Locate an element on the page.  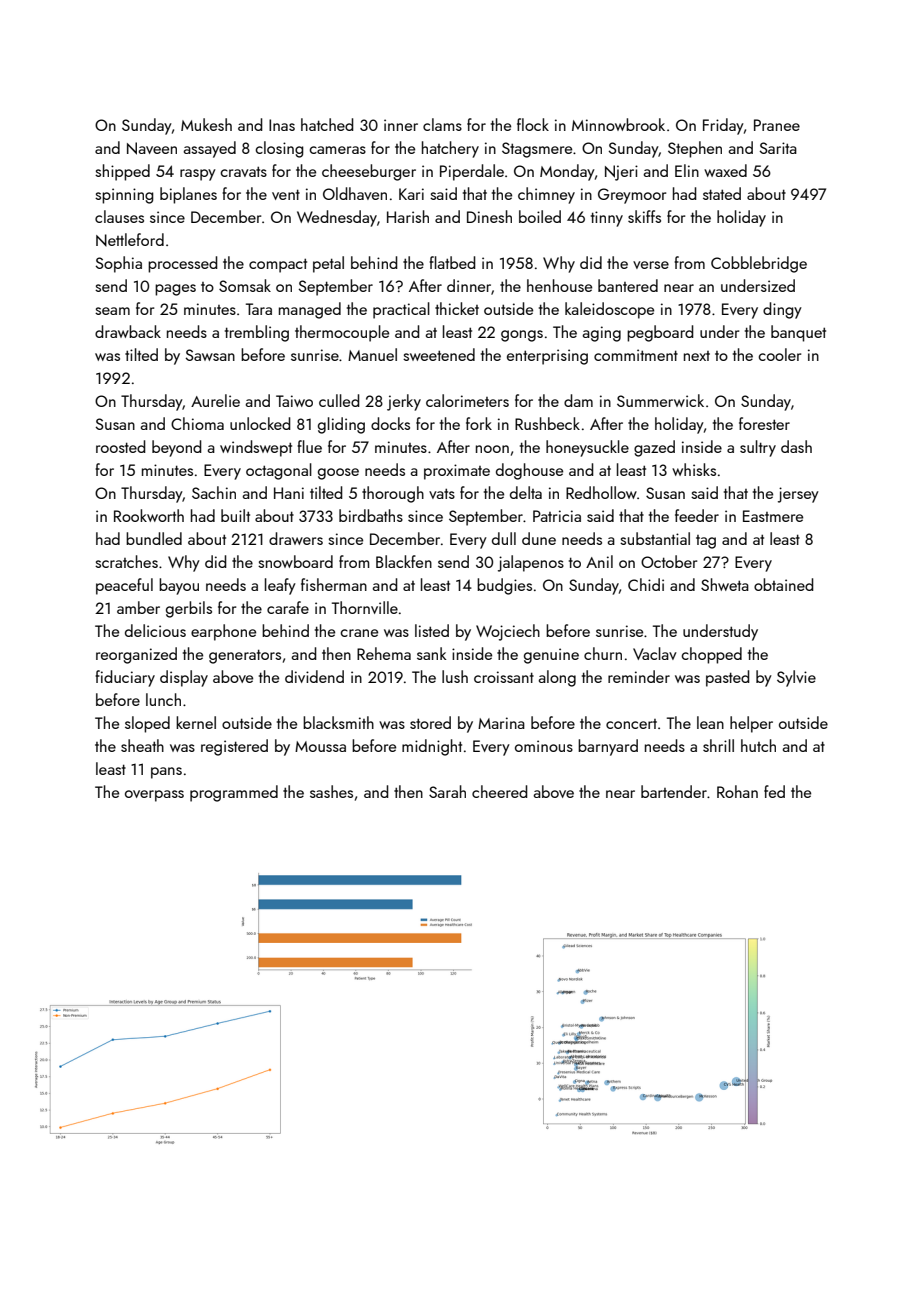
obtained is located at coordinates (784, 584).
